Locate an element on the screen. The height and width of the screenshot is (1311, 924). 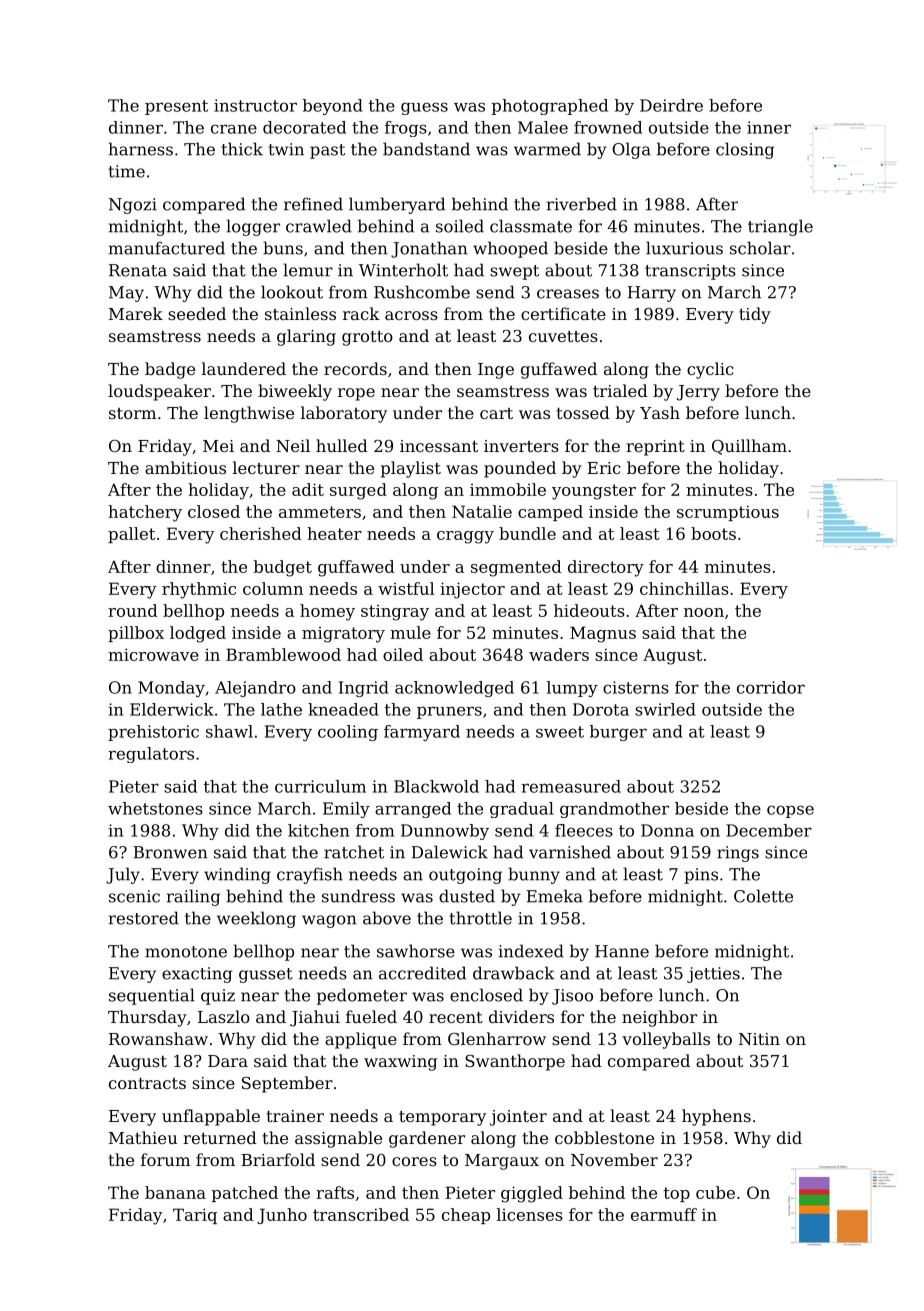
noon is located at coordinates (704, 612).
